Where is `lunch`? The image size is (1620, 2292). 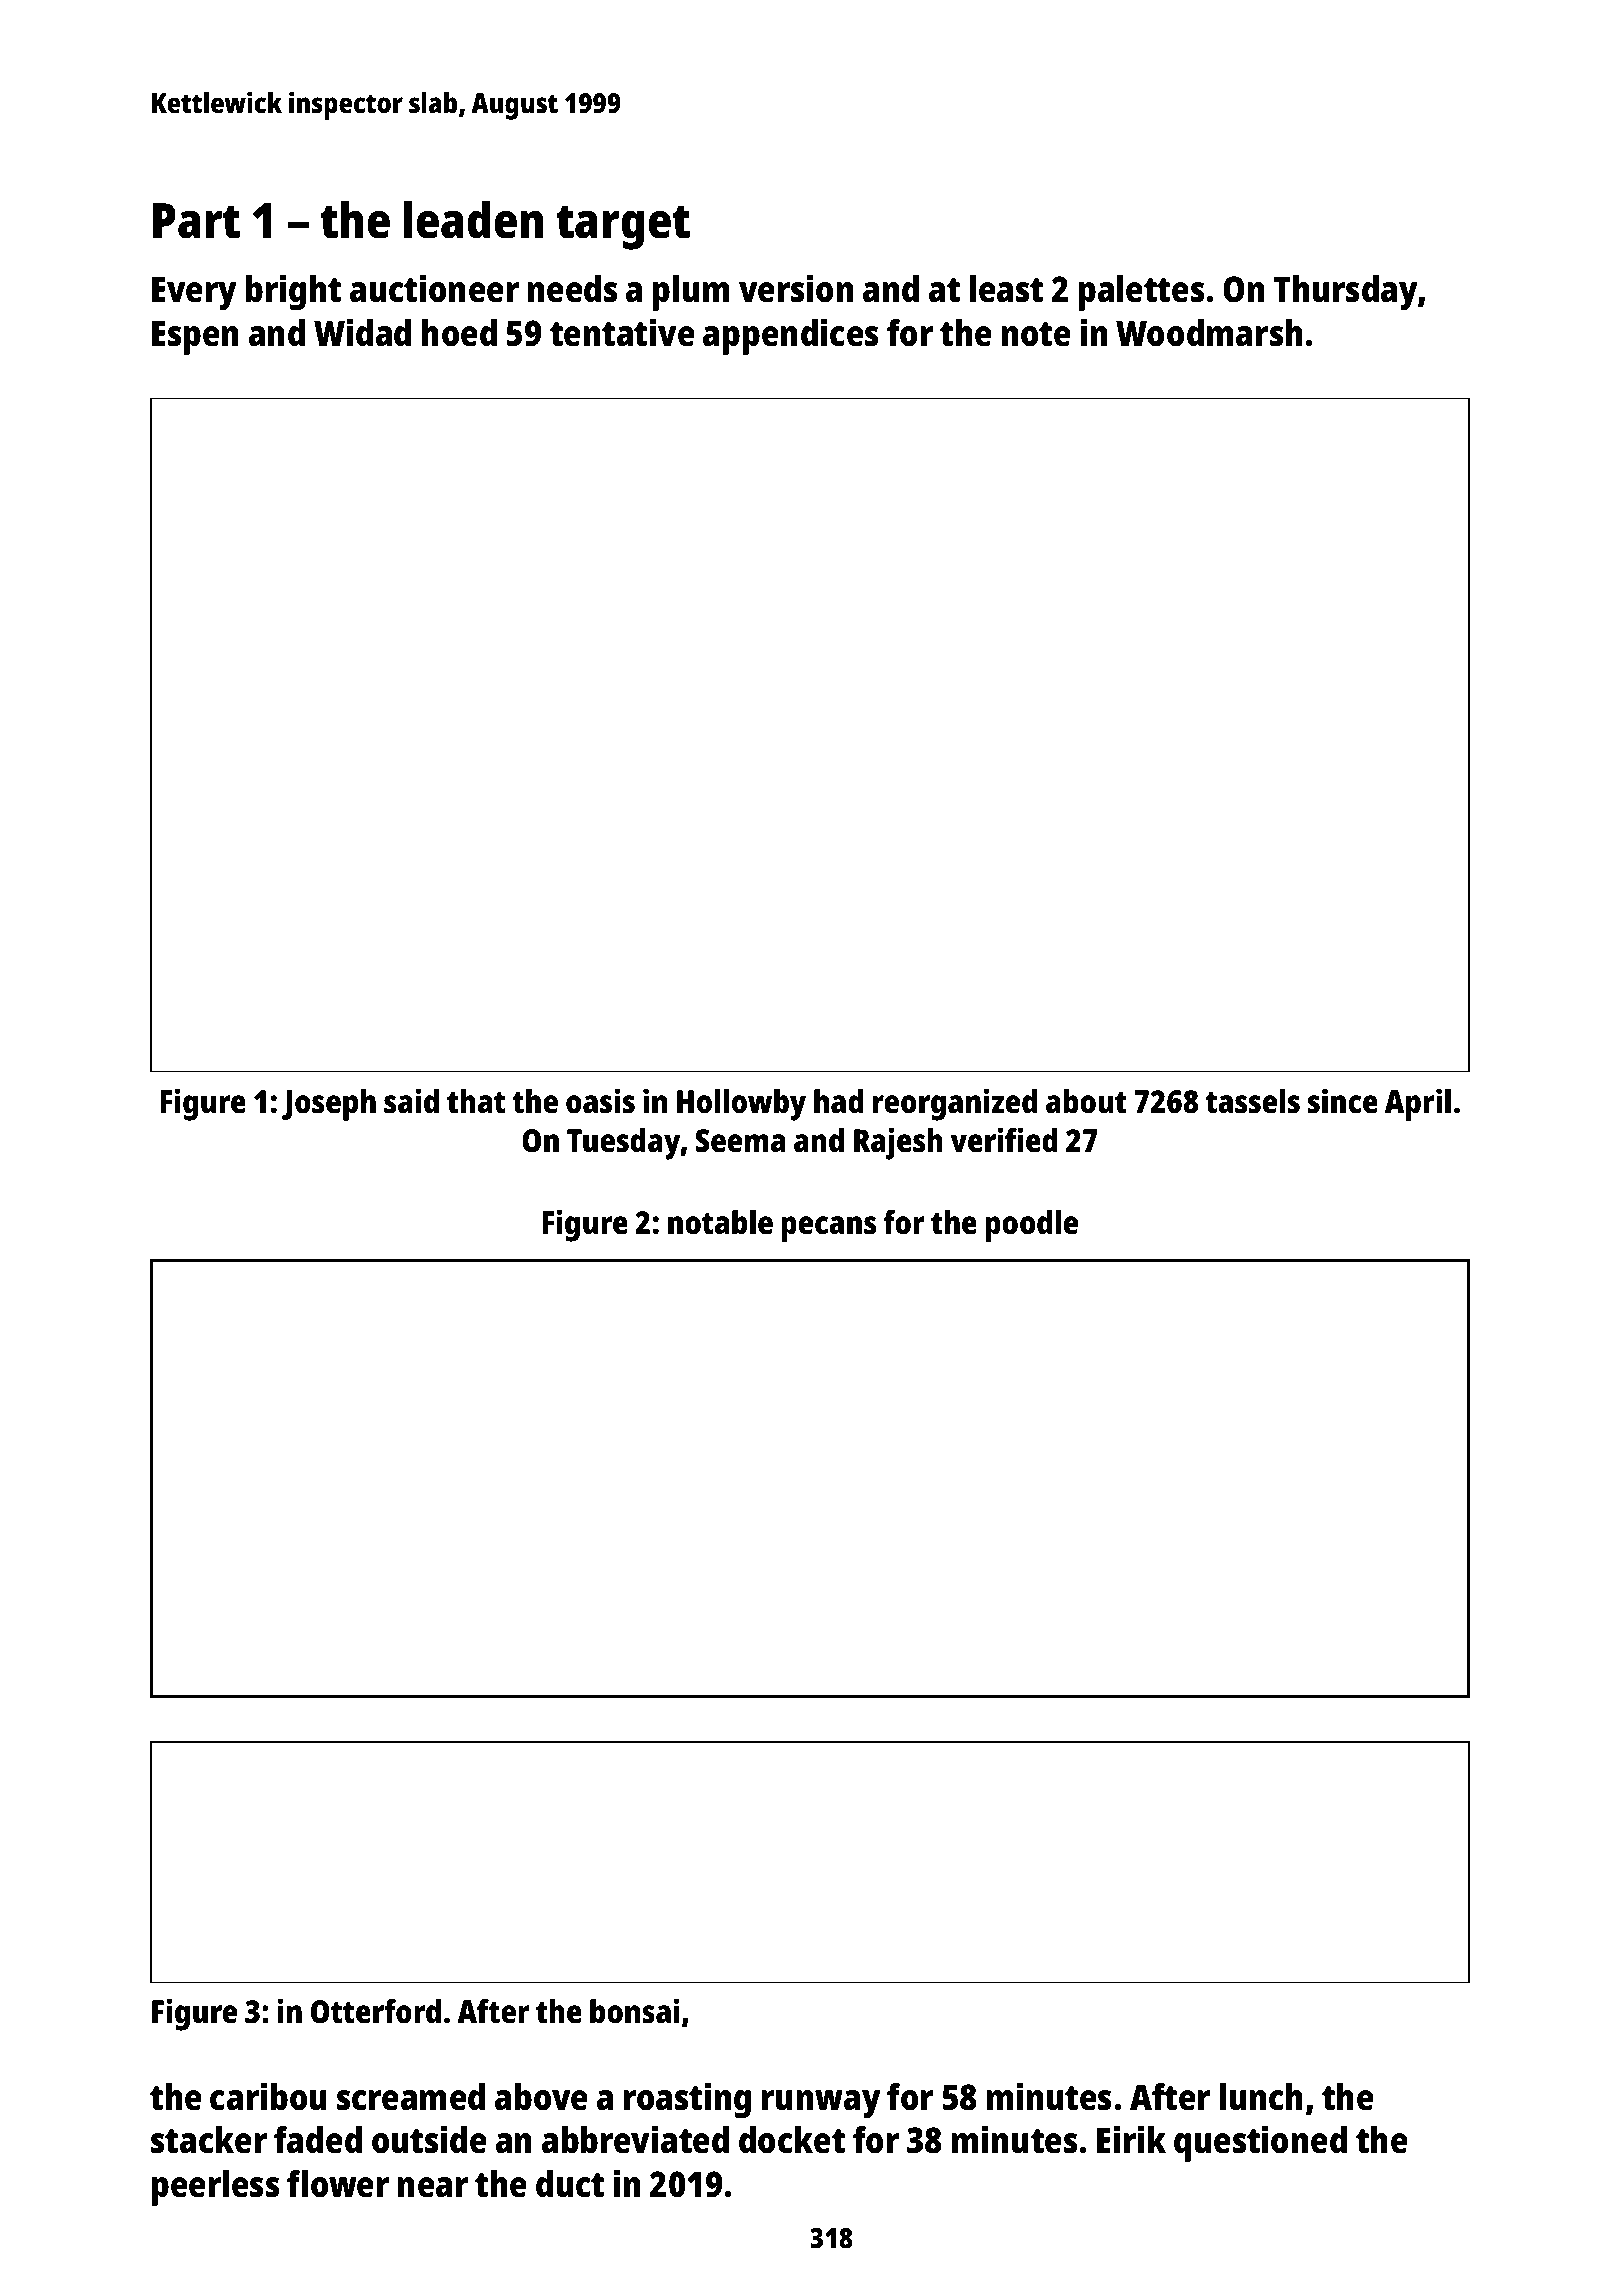 lunch is located at coordinates (1261, 2097).
